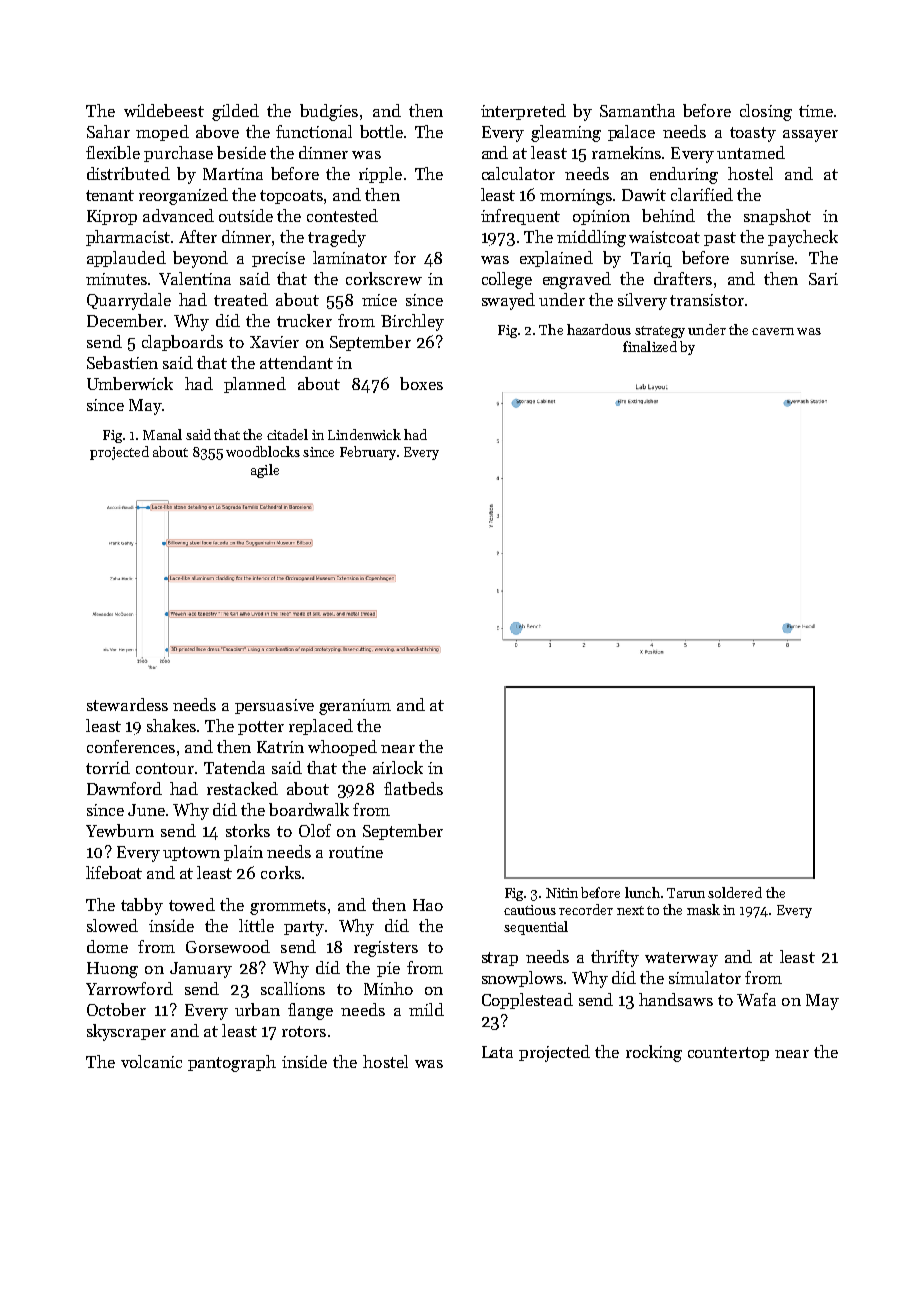 The height and width of the image is (1308, 924). I want to click on wildebeest, so click(164, 110).
